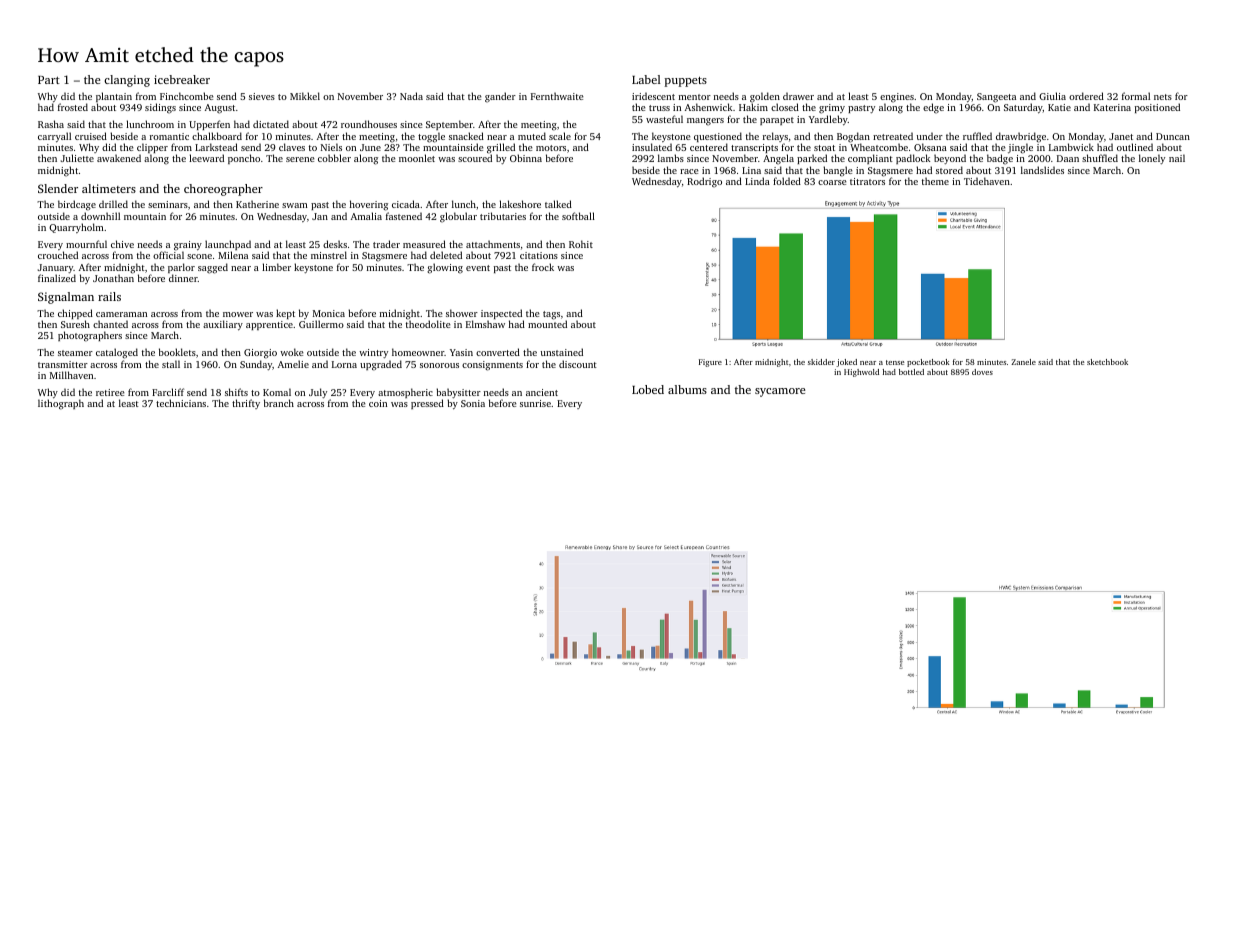 Image resolution: width=1233 pixels, height=952 pixels. What do you see at coordinates (279, 403) in the screenshot?
I see `branch` at bounding box center [279, 403].
